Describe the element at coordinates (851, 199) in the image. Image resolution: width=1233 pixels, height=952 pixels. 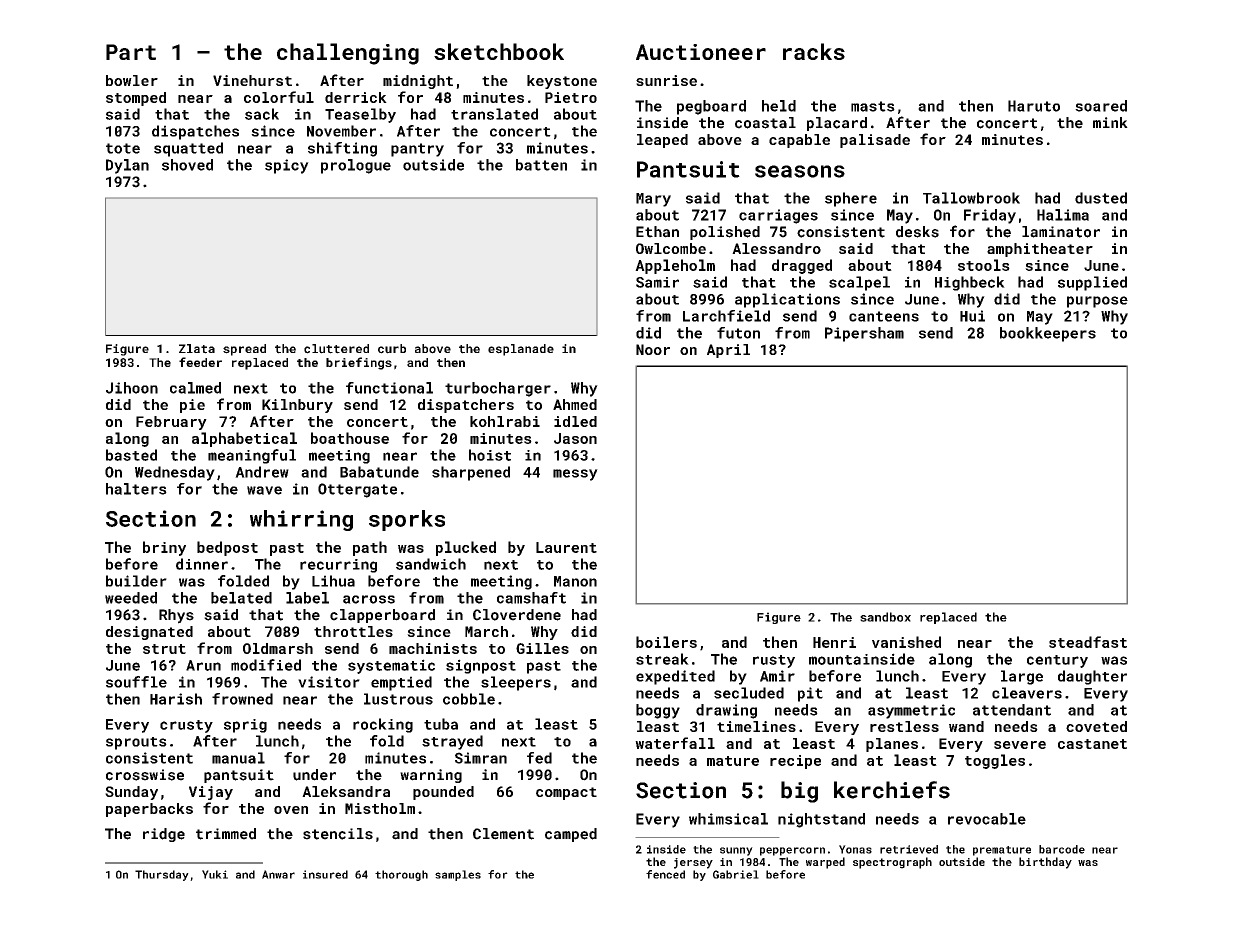
I see `sphere` at that location.
